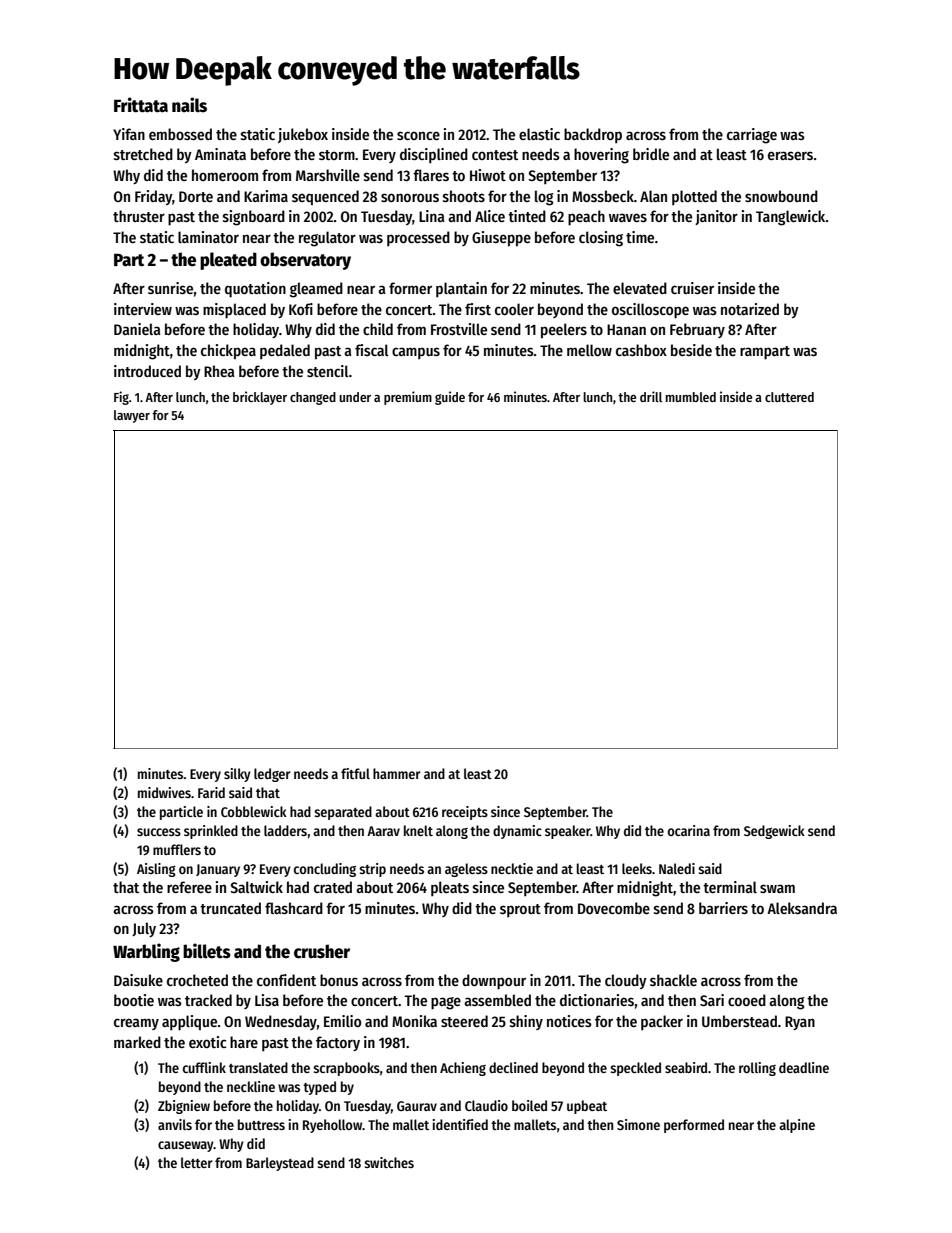  What do you see at coordinates (800, 1023) in the page?
I see `Ryan` at bounding box center [800, 1023].
